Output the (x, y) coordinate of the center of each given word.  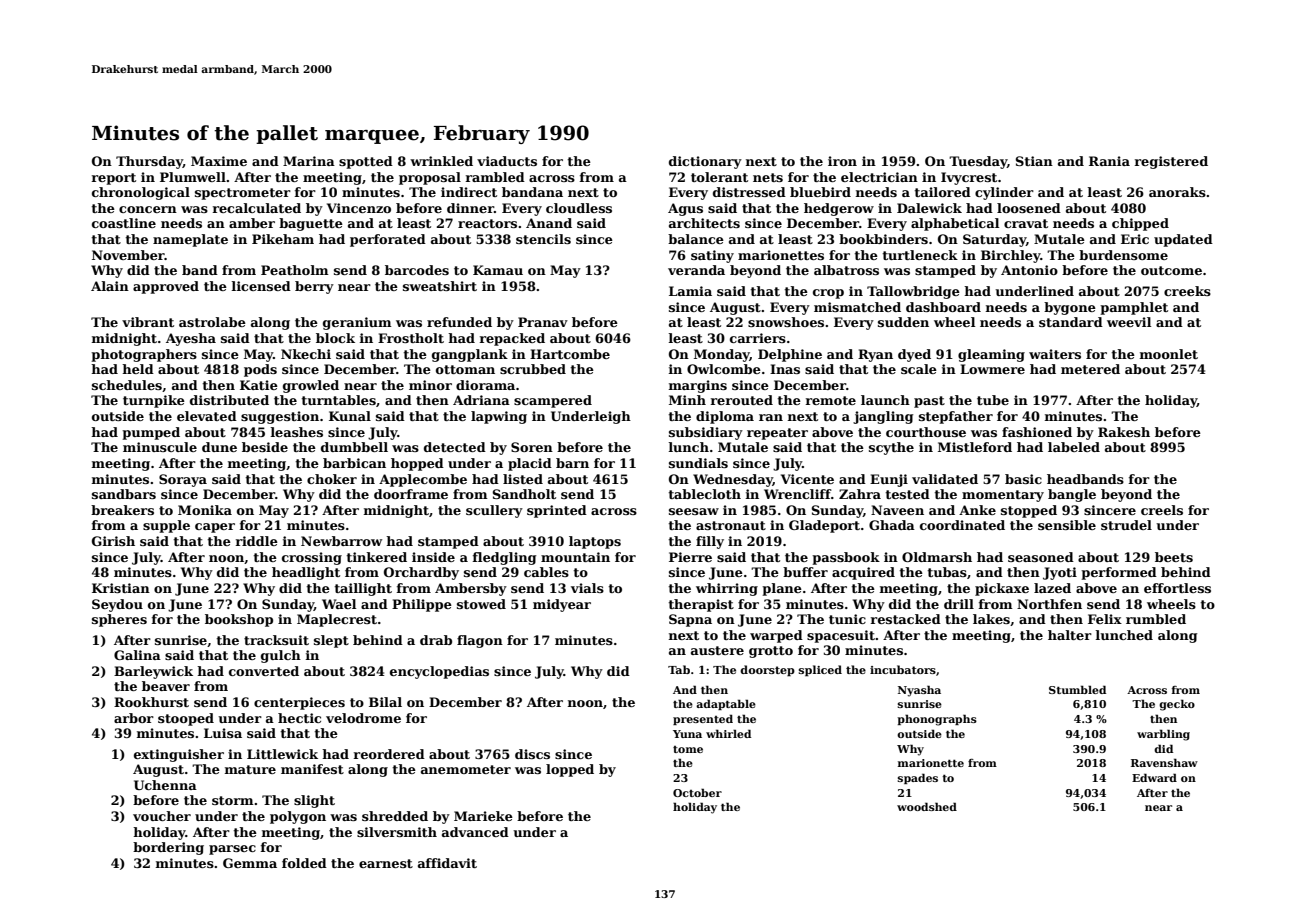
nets (768, 177)
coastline (124, 223)
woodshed (927, 806)
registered (1171, 162)
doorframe (411, 494)
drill (959, 604)
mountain (575, 557)
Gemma (250, 863)
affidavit (447, 863)
